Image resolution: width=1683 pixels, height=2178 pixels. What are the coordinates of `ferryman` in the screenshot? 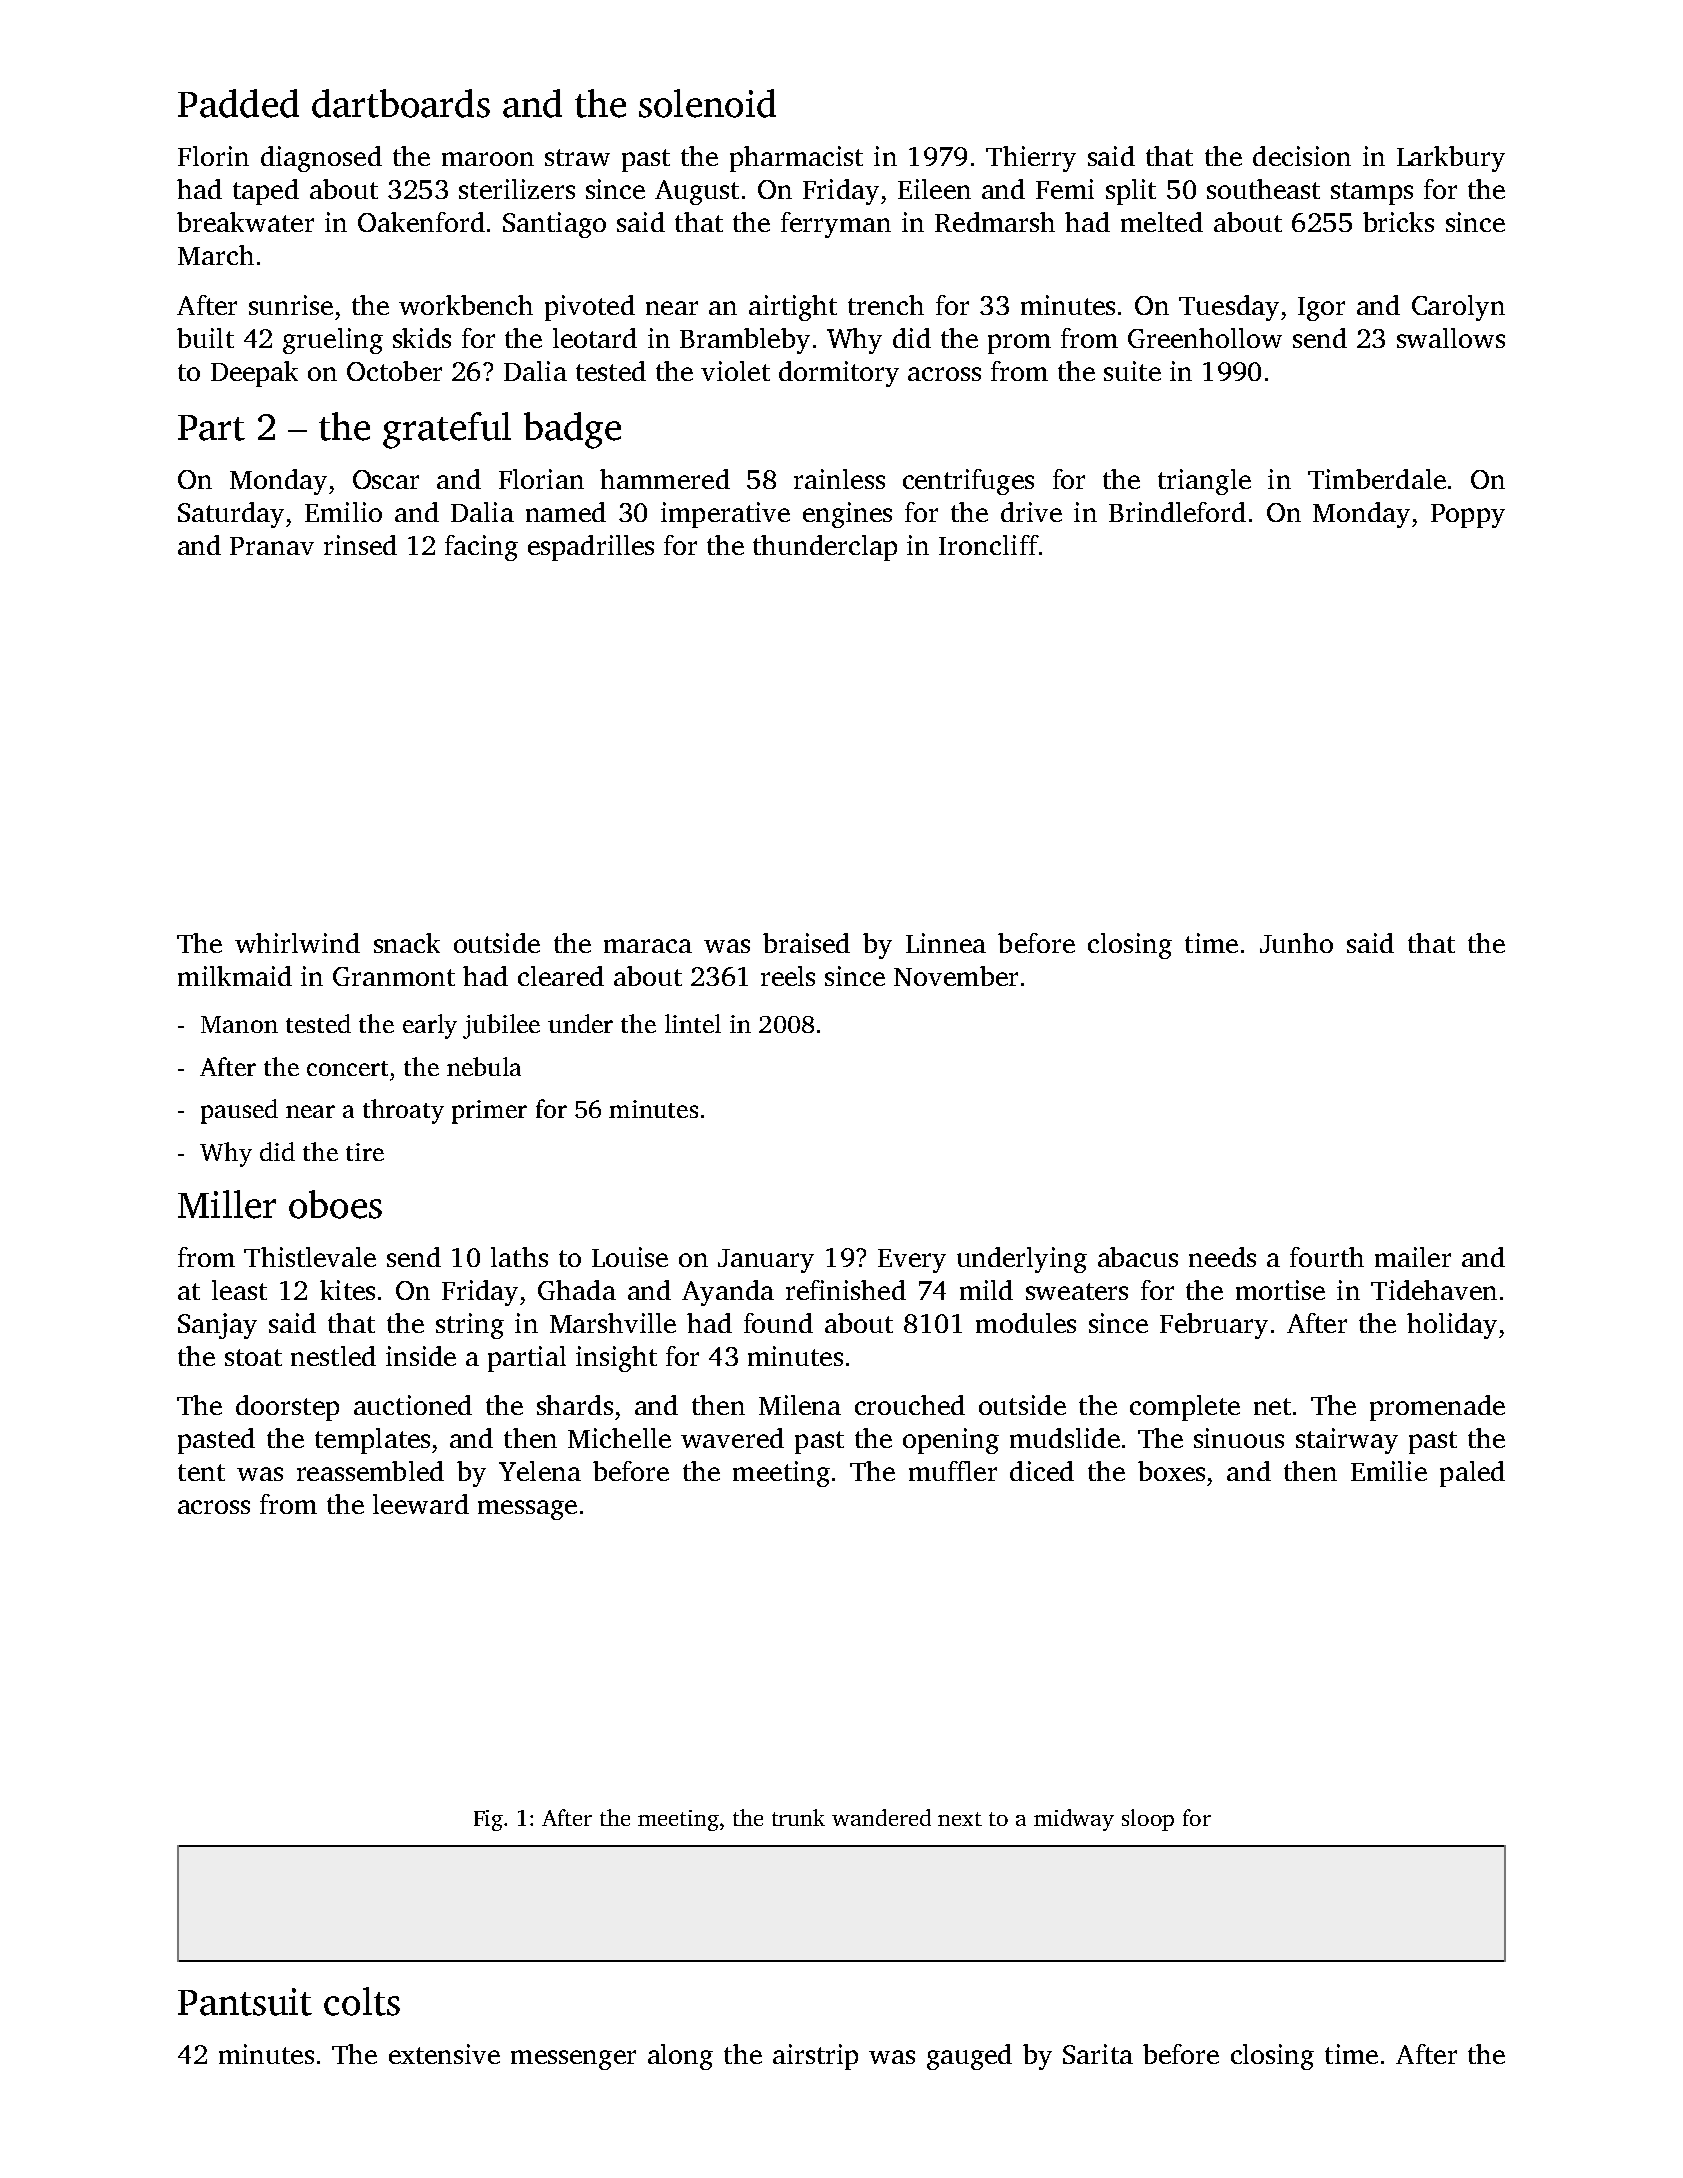 It's located at (836, 225).
